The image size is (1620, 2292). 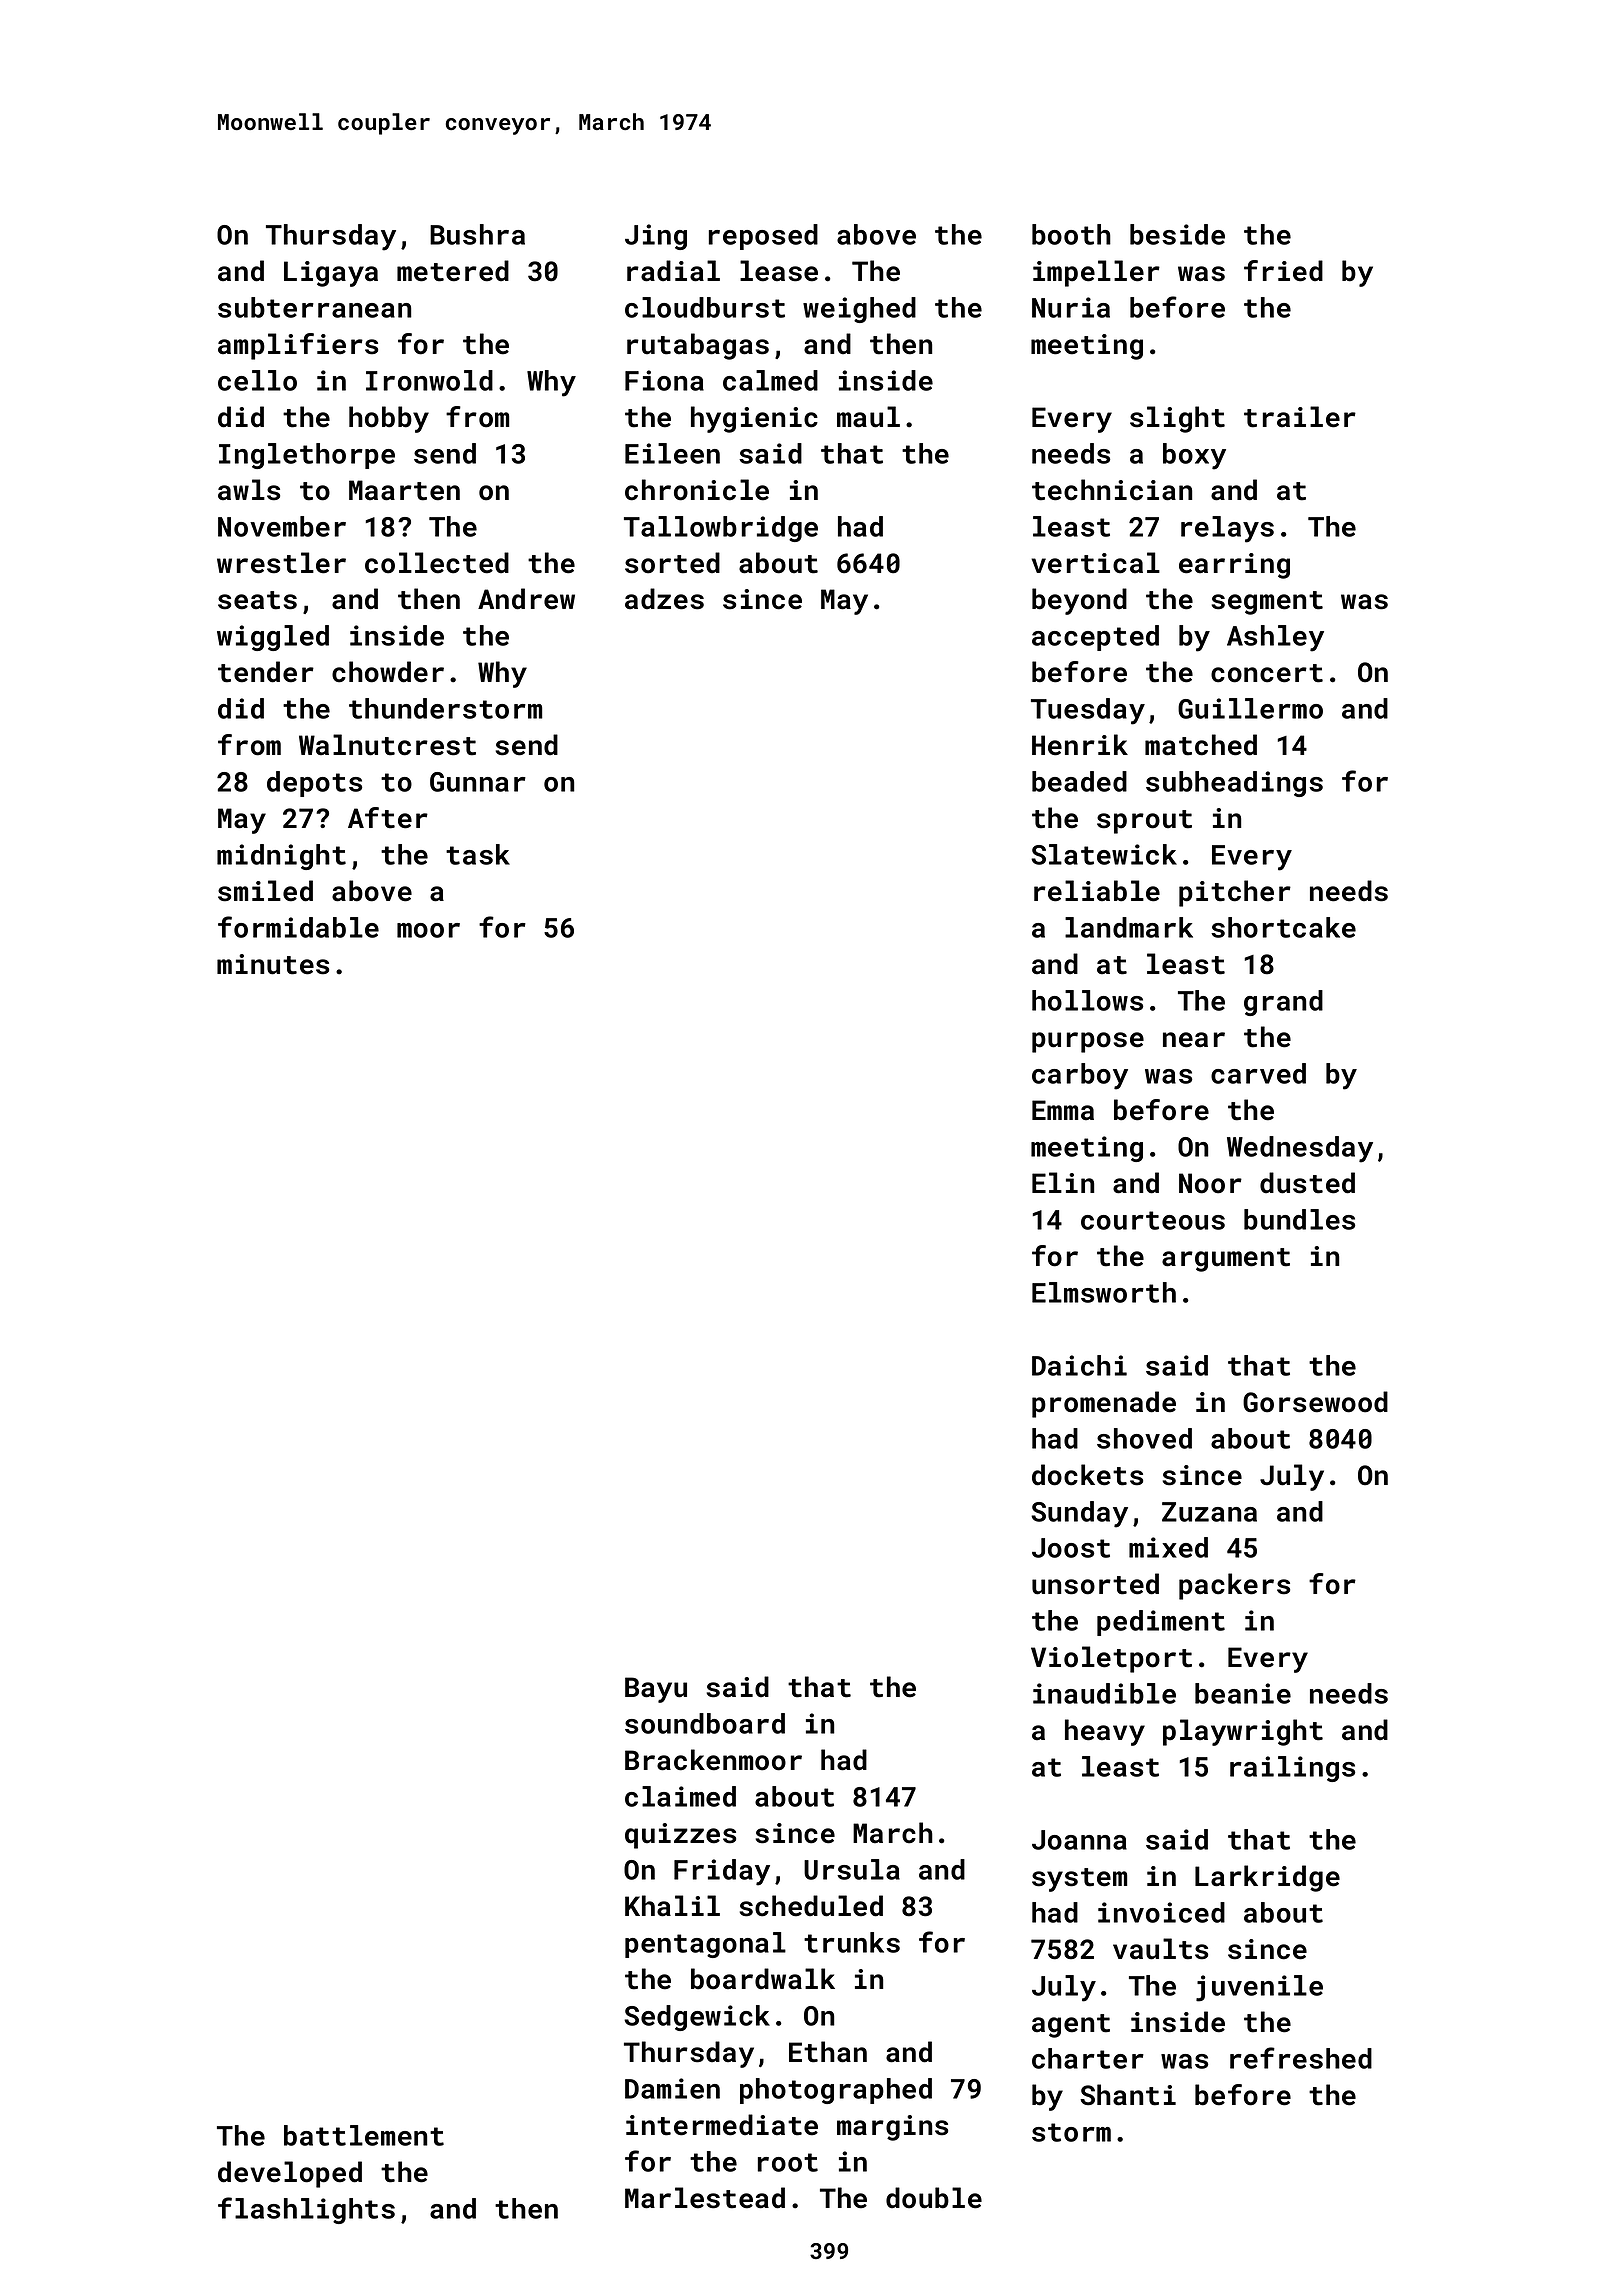 What do you see at coordinates (852, 1869) in the screenshot?
I see `Ursula` at bounding box center [852, 1869].
